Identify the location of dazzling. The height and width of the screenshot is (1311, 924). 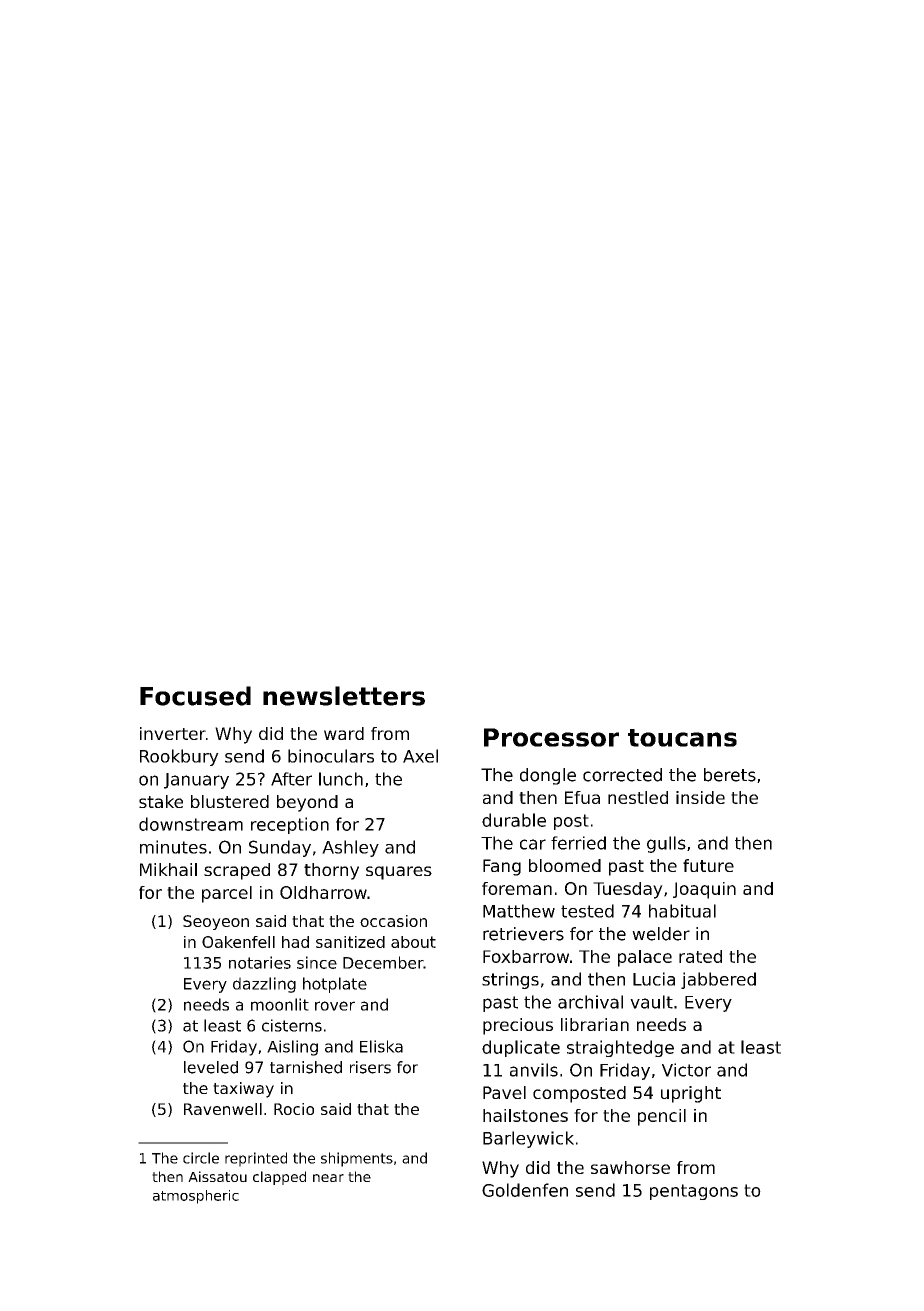
(264, 985).
